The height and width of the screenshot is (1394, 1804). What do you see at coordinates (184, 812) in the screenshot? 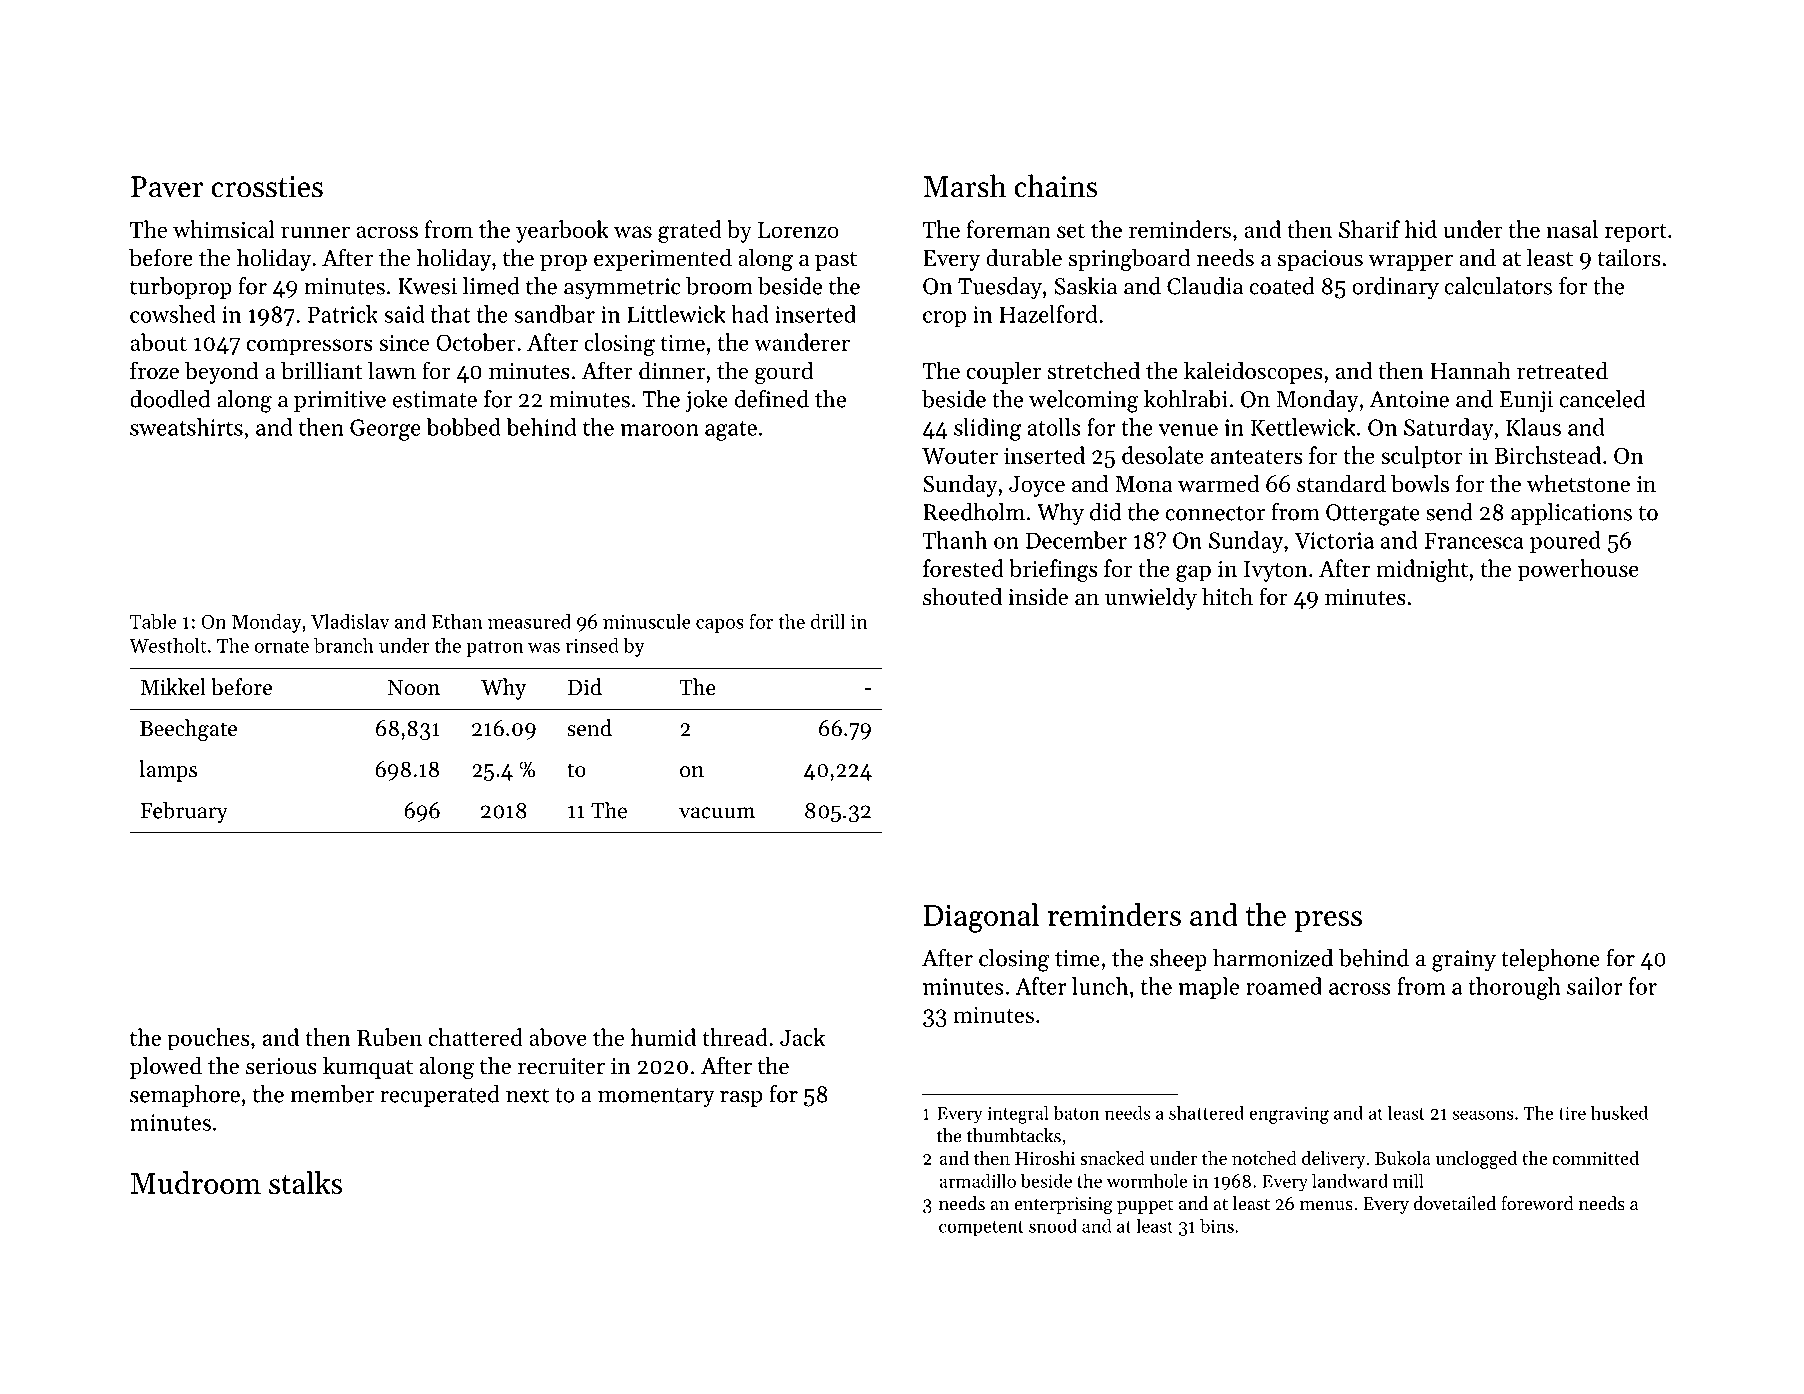
I see `February` at bounding box center [184, 812].
